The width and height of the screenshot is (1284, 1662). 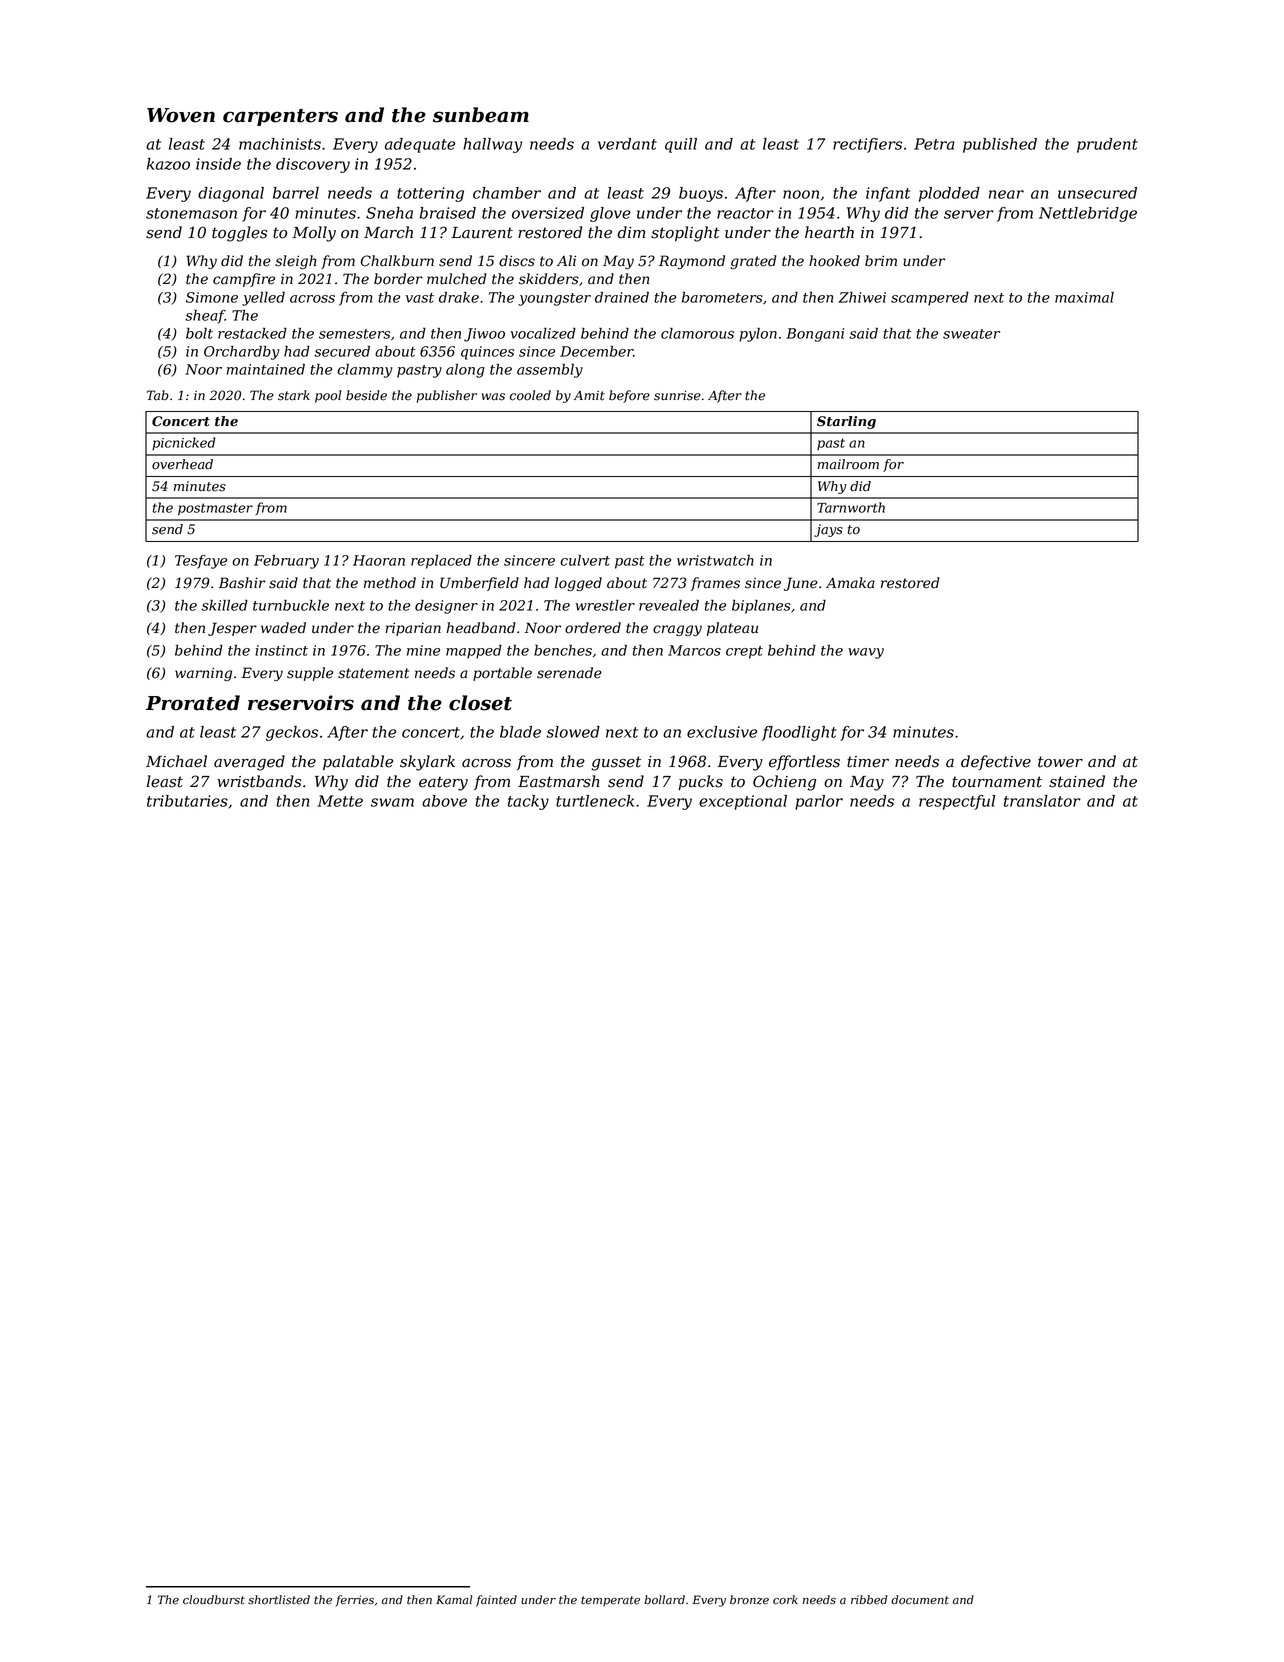 I want to click on parlor, so click(x=819, y=802).
